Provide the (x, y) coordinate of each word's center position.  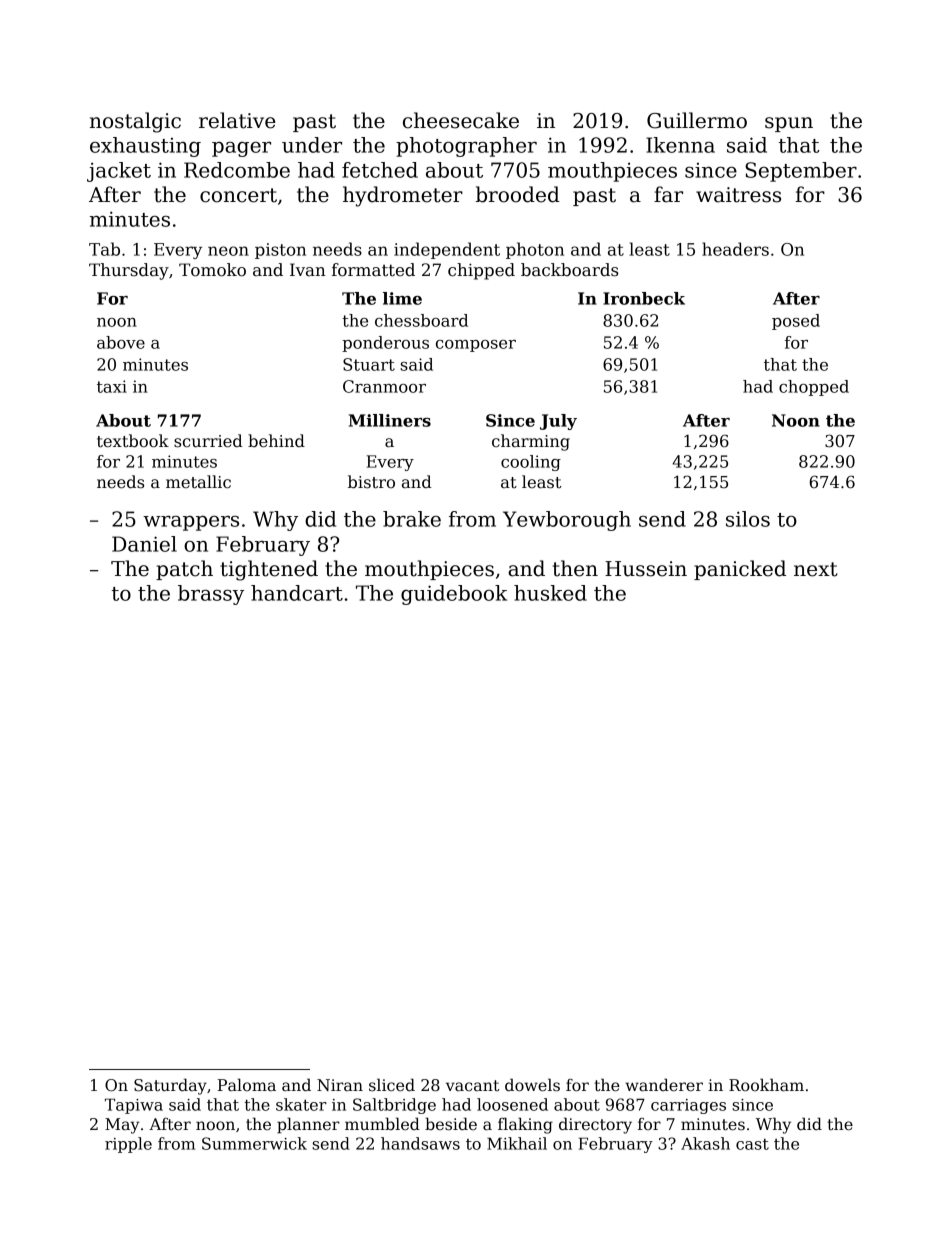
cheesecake (461, 120)
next (816, 569)
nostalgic (135, 122)
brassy (211, 595)
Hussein (646, 569)
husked (550, 593)
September (801, 172)
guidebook (454, 595)
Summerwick (254, 1143)
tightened (269, 570)
